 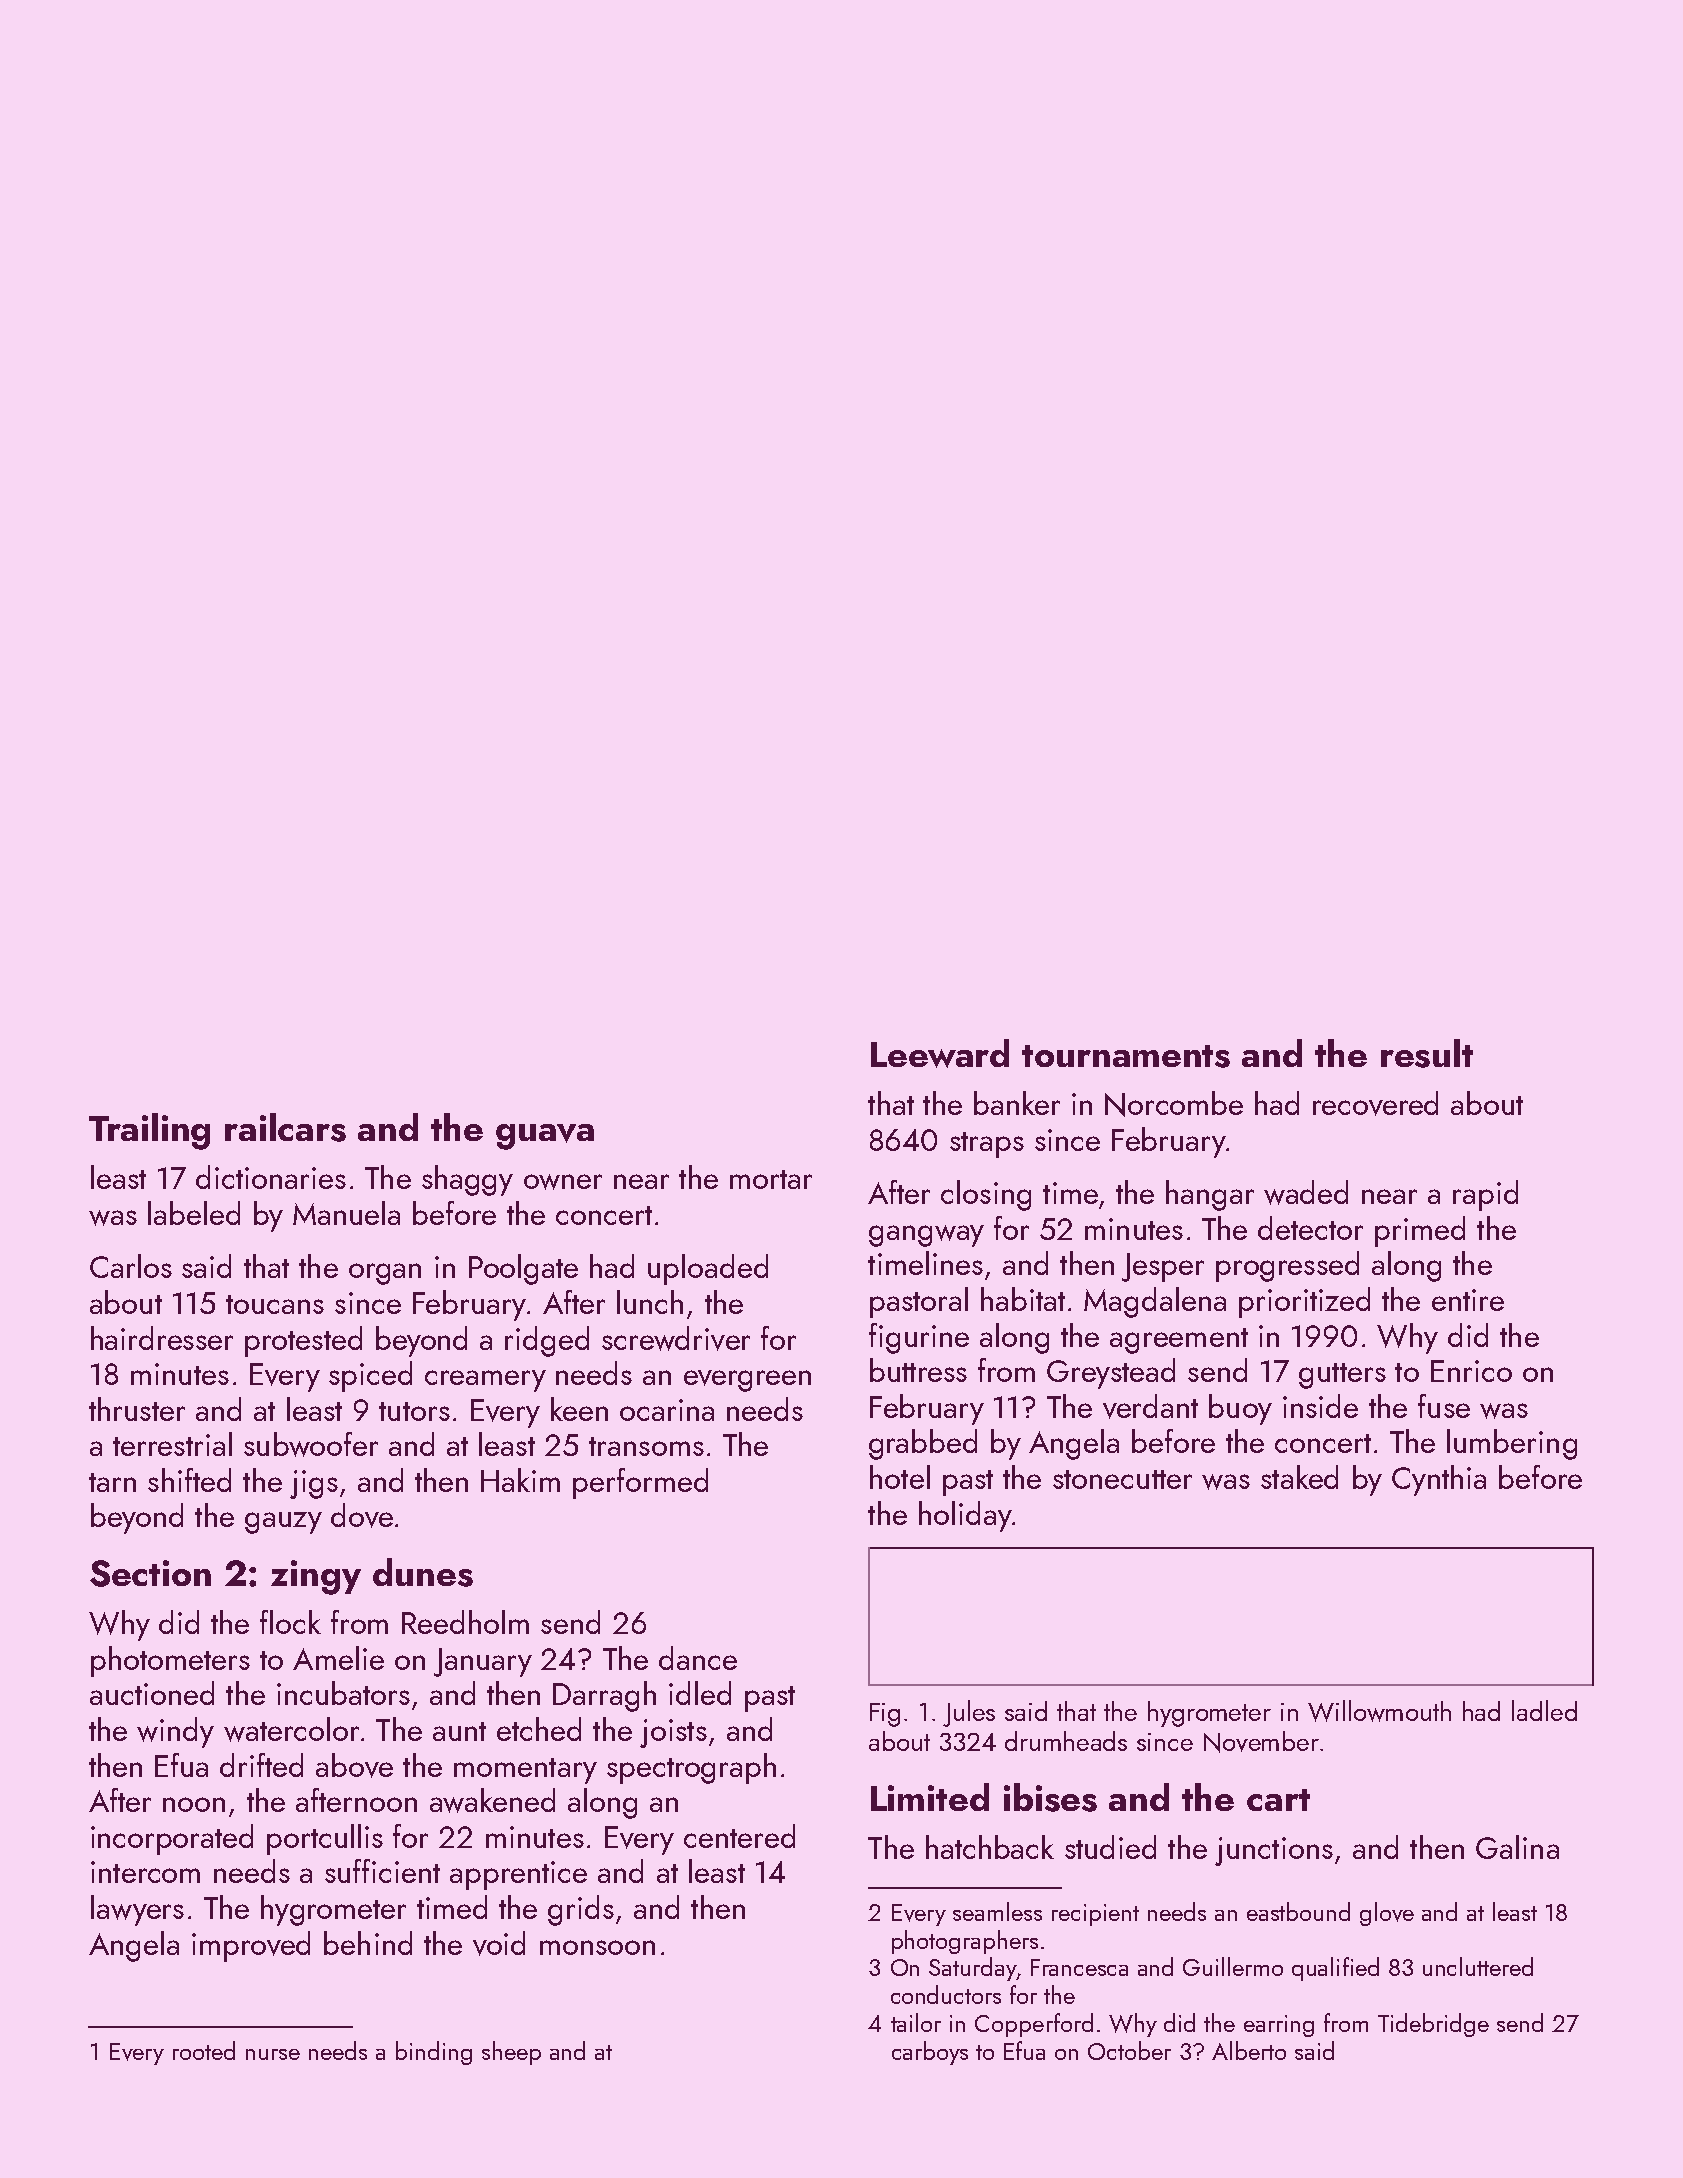 What do you see at coordinates (545, 1137) in the page?
I see `guava` at bounding box center [545, 1137].
